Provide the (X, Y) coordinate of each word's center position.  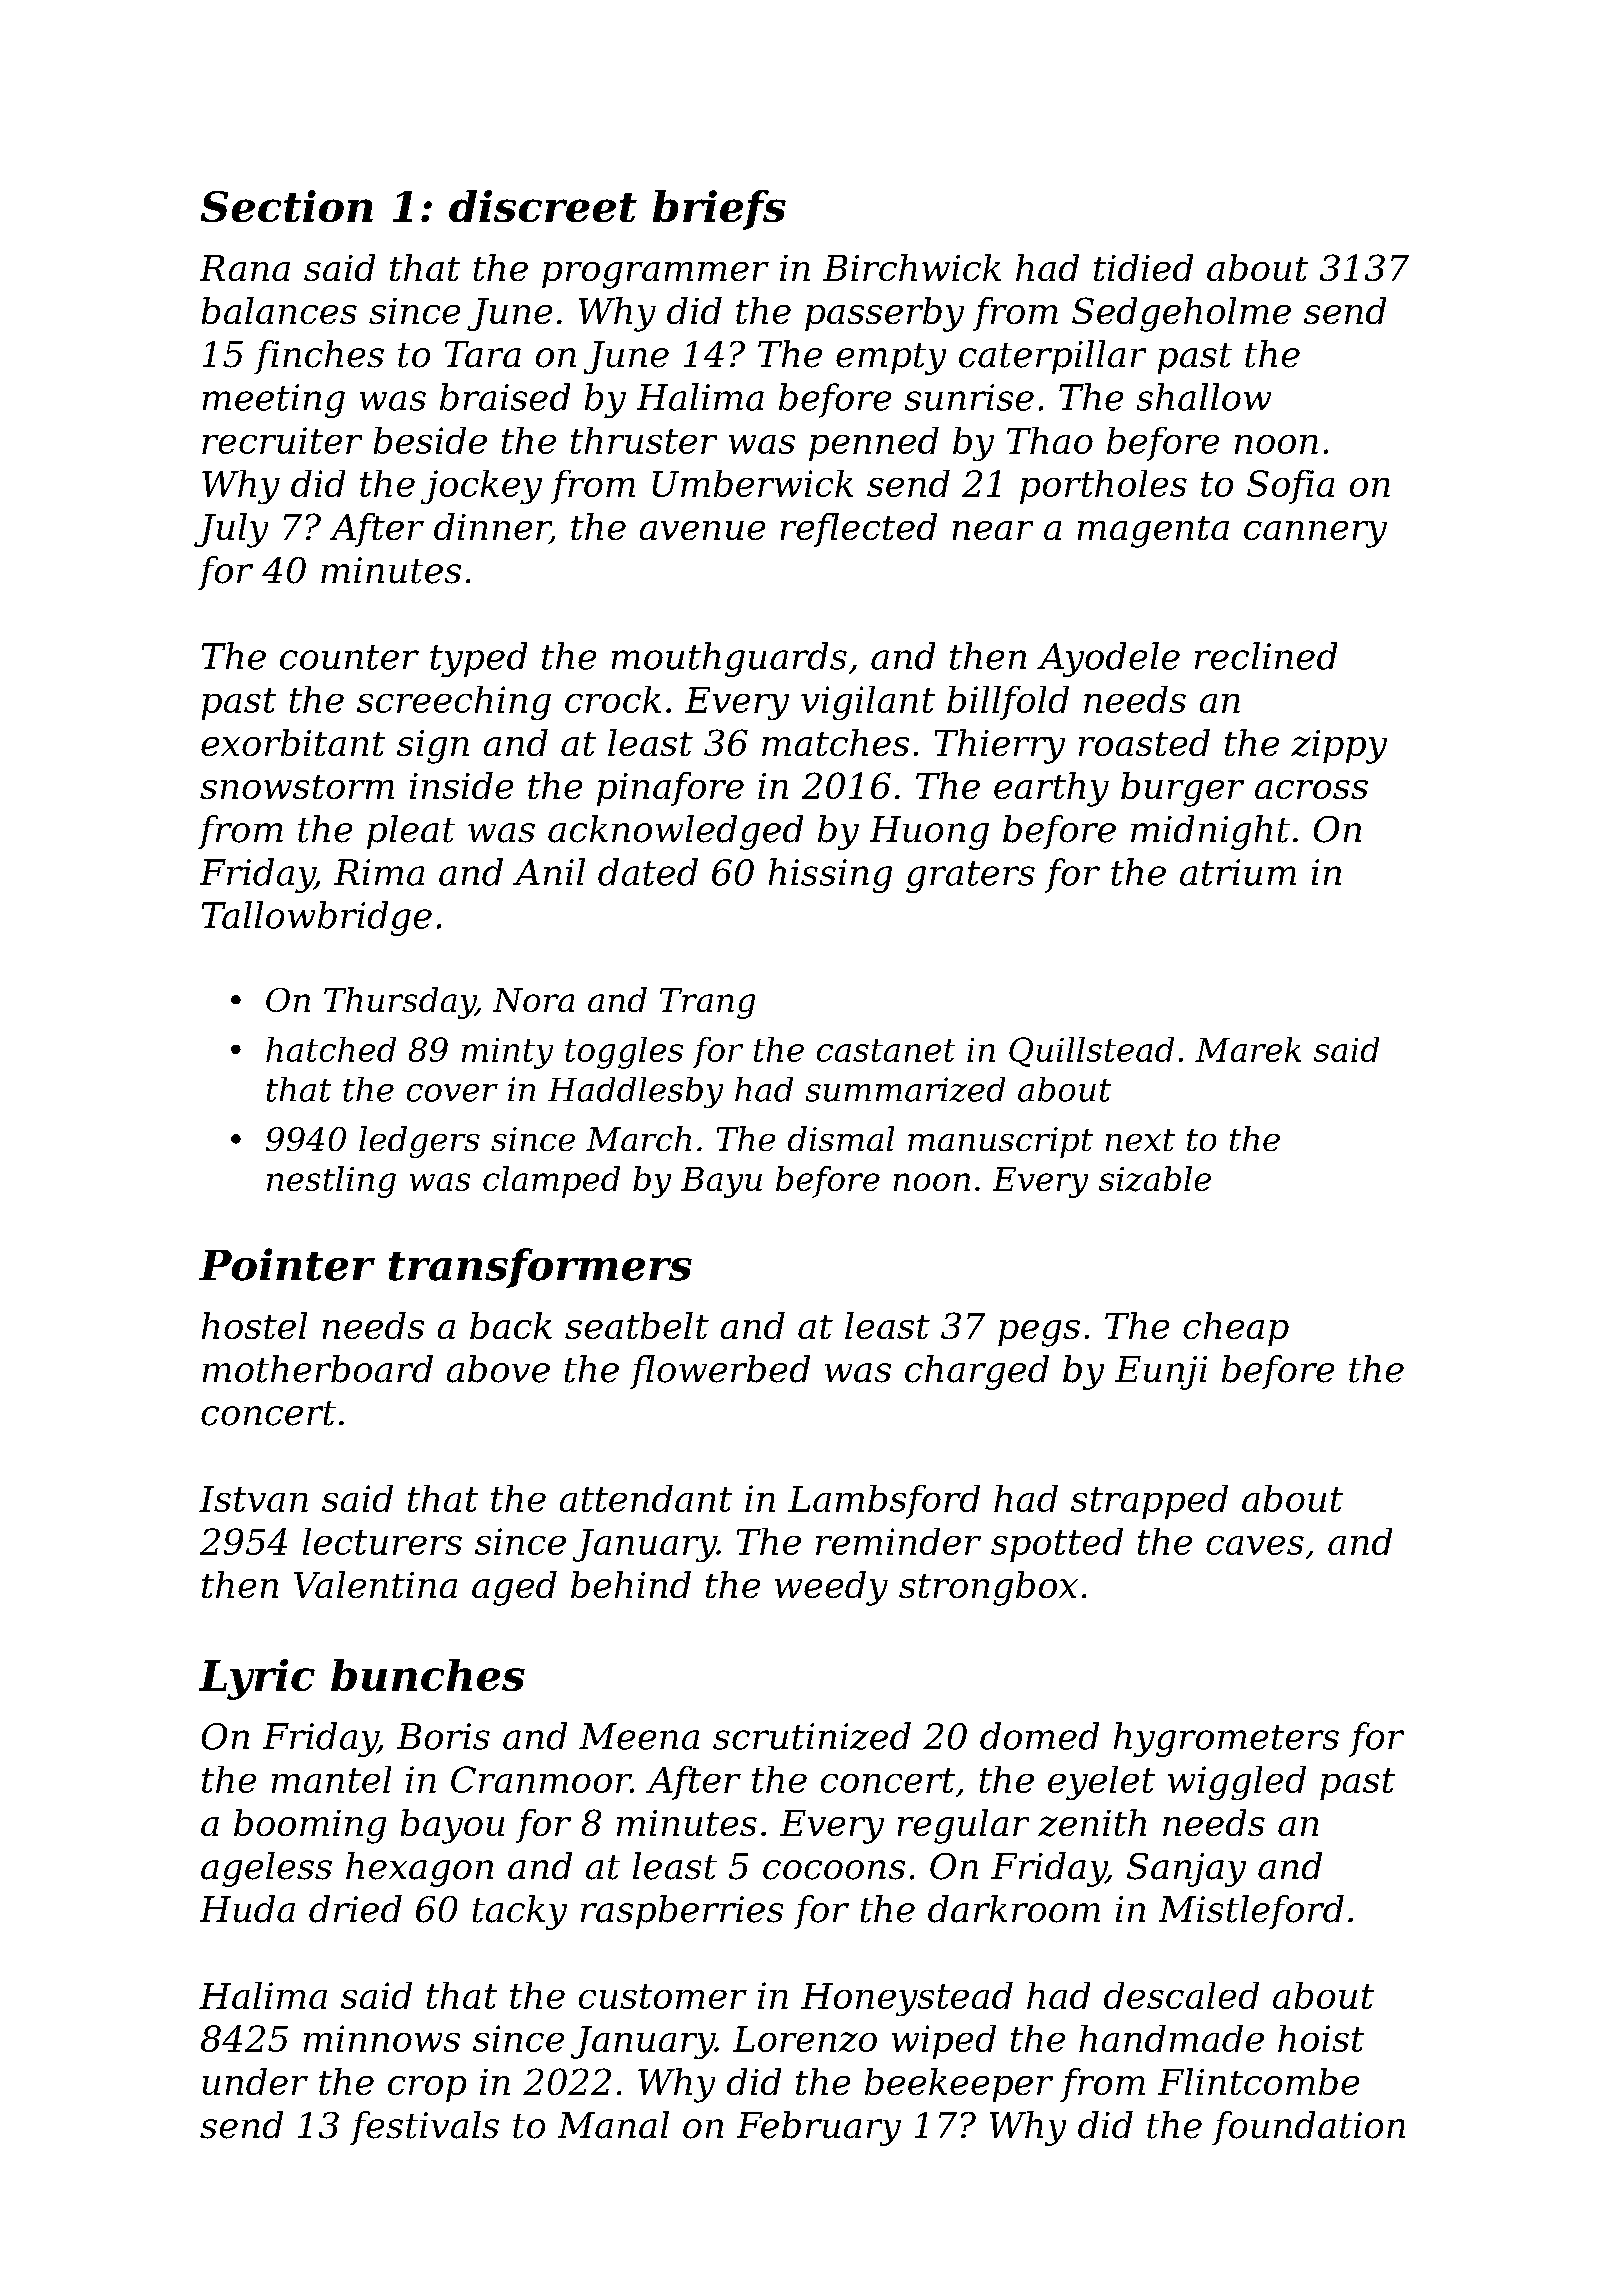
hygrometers (1226, 1739)
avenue (702, 530)
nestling (331, 1182)
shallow (1204, 397)
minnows (382, 2038)
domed (1039, 1736)
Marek (1248, 1049)
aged (514, 1588)
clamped (551, 1182)
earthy (1051, 789)
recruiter (282, 440)
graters (970, 877)
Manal (613, 2125)
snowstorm (297, 787)
